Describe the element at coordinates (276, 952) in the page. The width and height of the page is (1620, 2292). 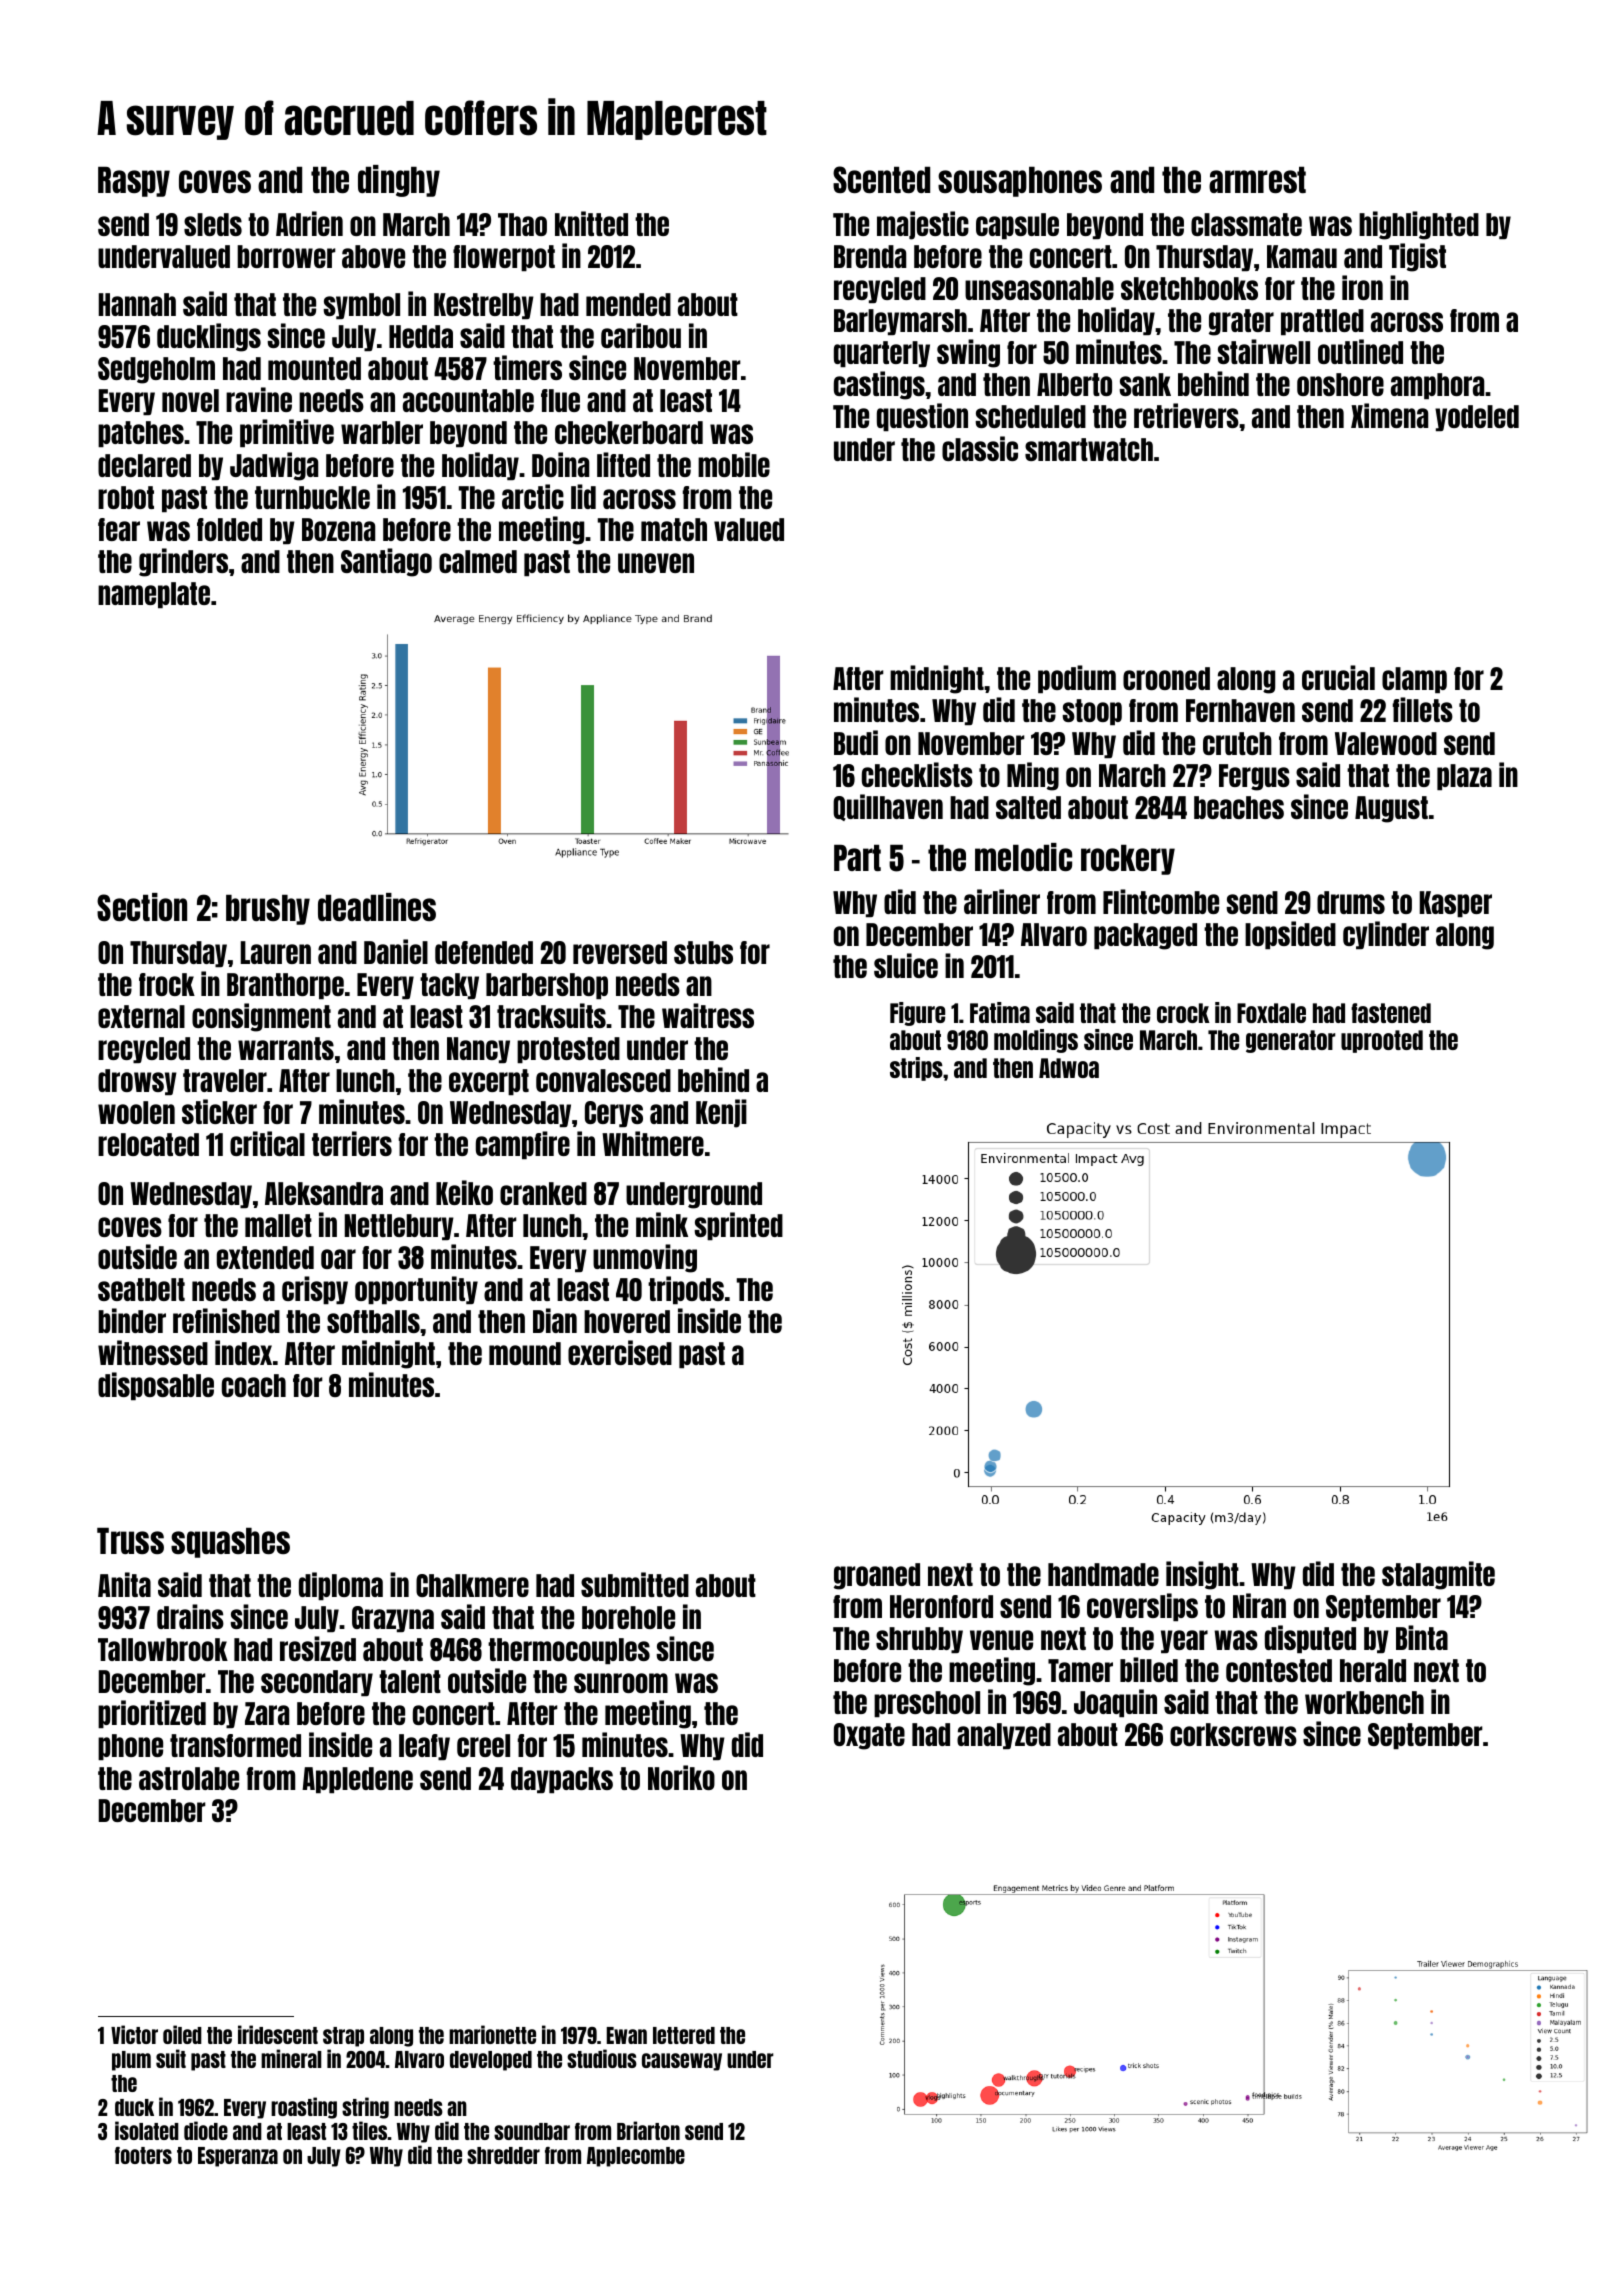
I see `Lauren` at that location.
